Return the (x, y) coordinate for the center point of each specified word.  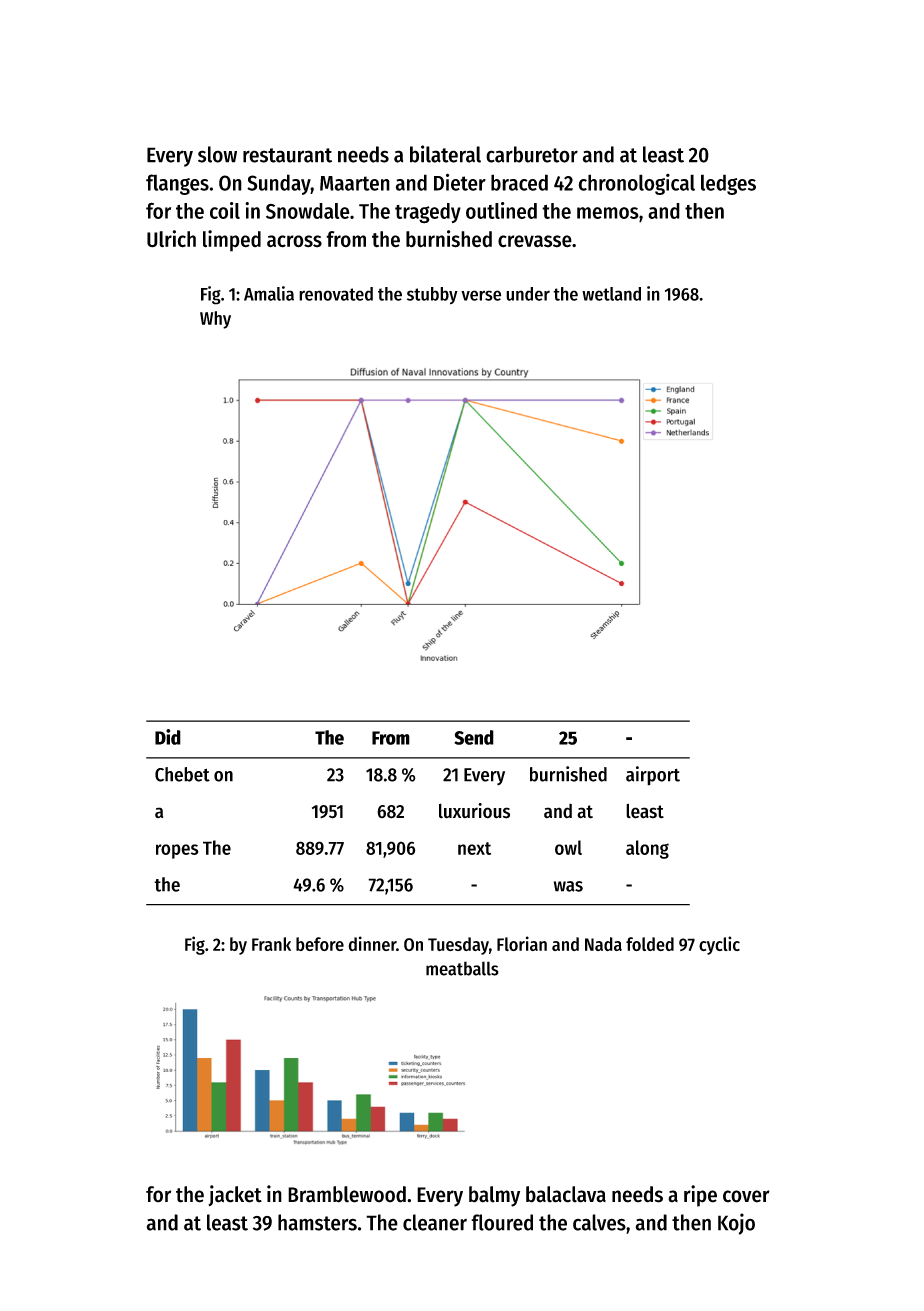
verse (481, 295)
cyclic (719, 945)
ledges (728, 184)
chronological (637, 184)
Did (168, 737)
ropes (177, 851)
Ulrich (171, 239)
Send (474, 737)
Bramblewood (347, 1194)
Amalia (269, 293)
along (647, 849)
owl (568, 847)
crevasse (535, 241)
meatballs (462, 968)
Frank (271, 944)
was (568, 886)
